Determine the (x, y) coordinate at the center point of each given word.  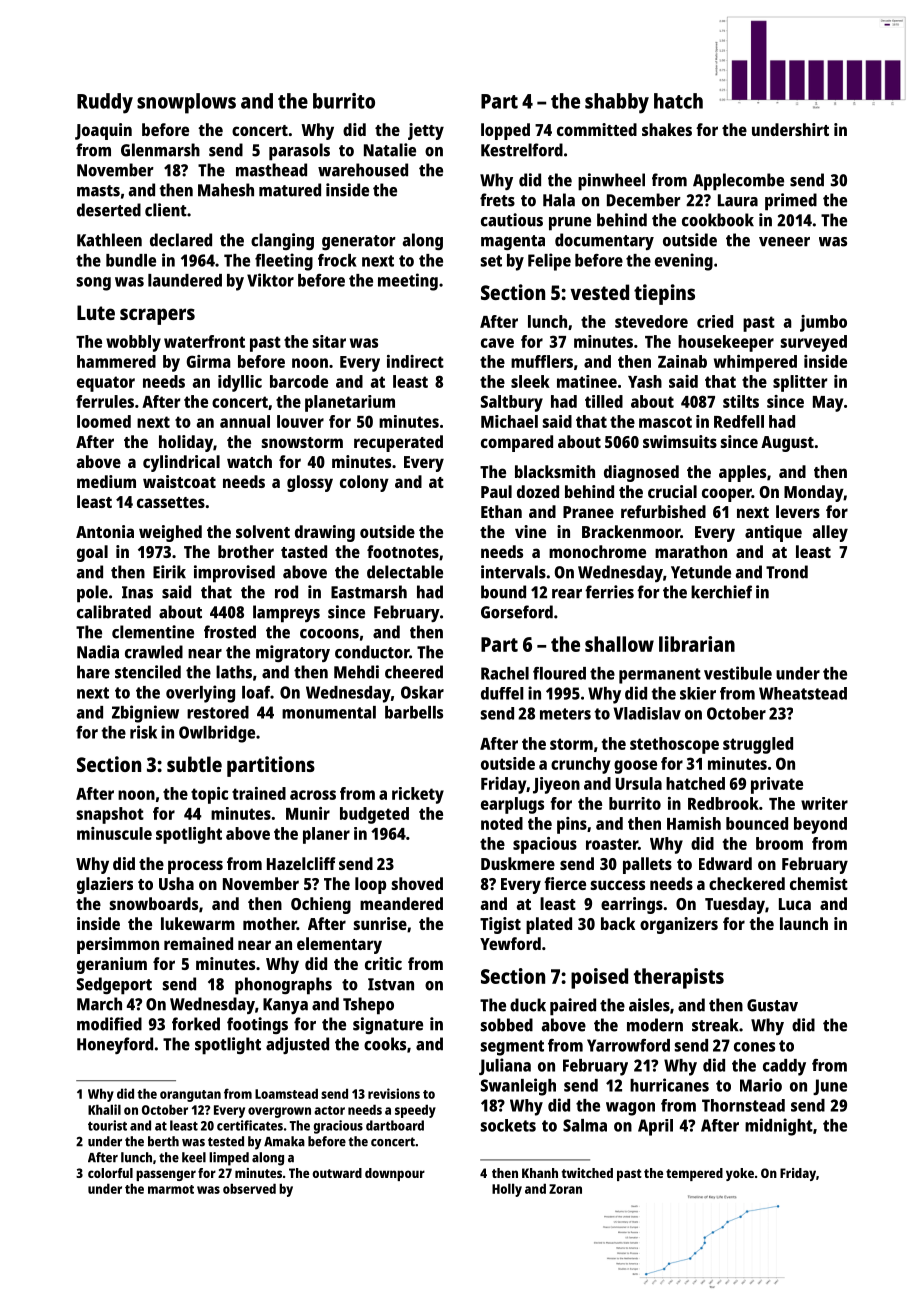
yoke (740, 1174)
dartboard (395, 1125)
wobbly (133, 343)
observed (249, 1188)
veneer (784, 242)
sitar (329, 341)
